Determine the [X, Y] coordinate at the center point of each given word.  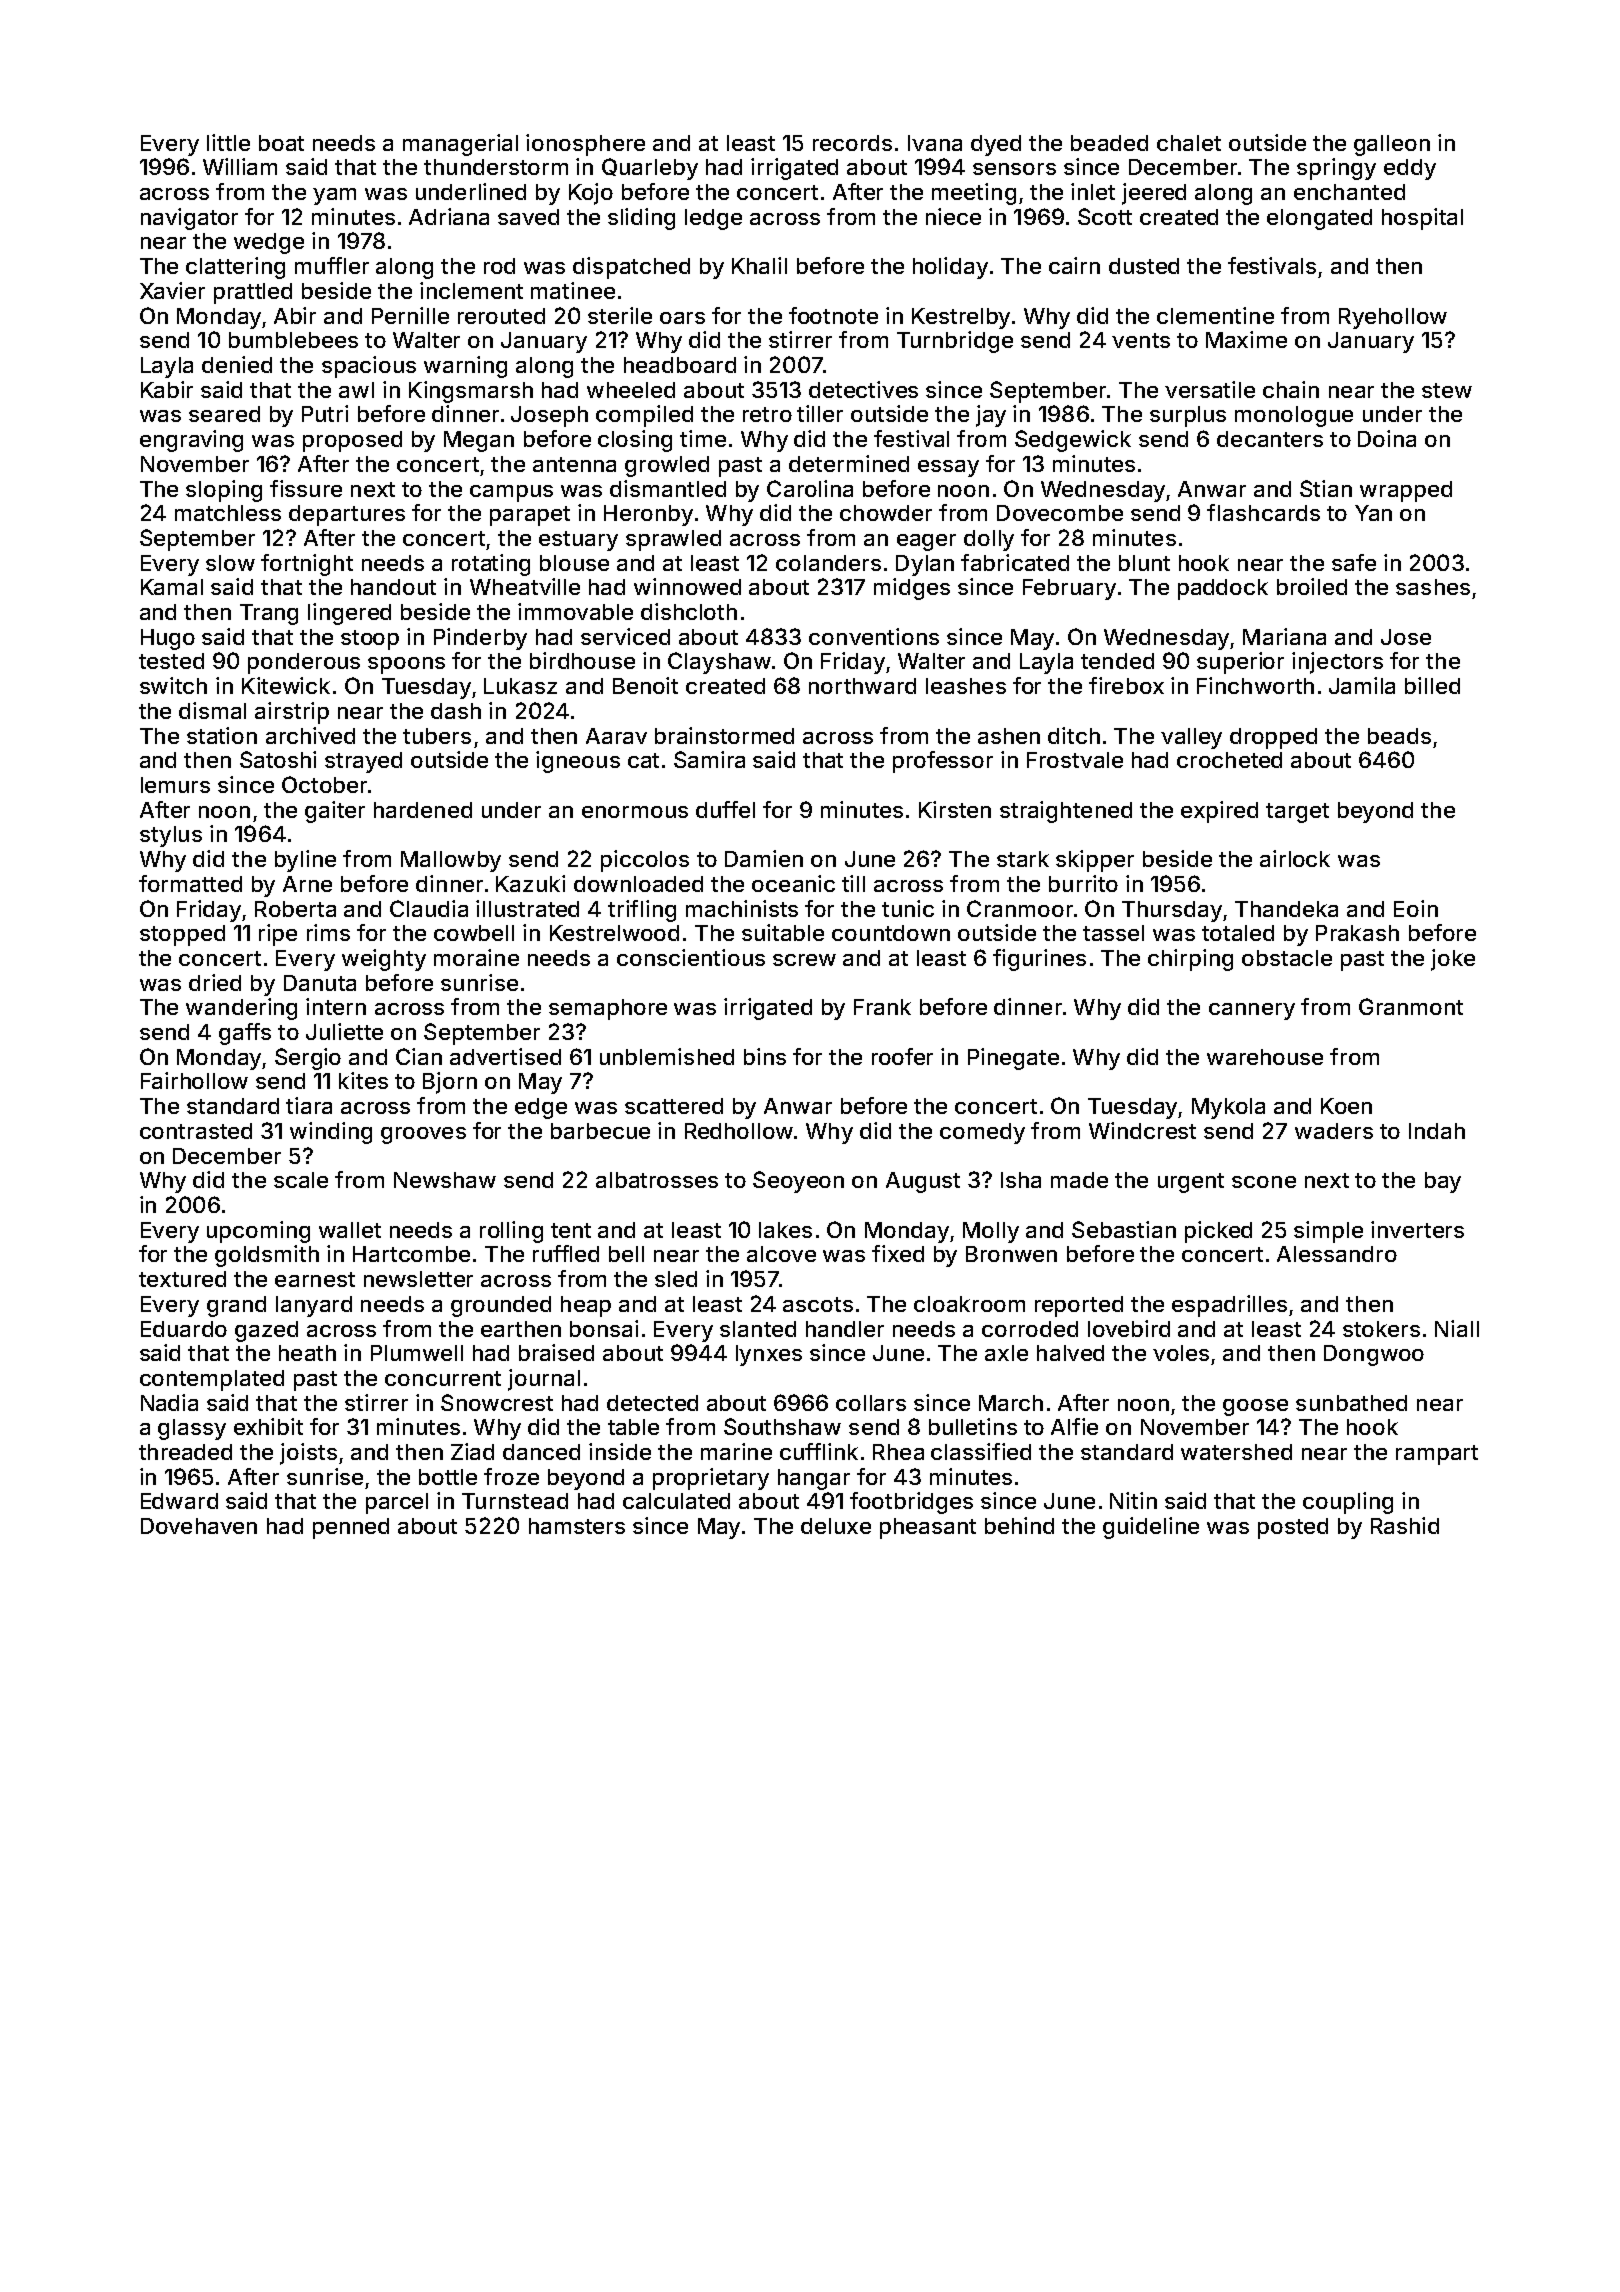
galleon [1392, 145]
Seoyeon [798, 1182]
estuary [578, 541]
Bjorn [450, 1083]
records [852, 143]
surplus [1188, 416]
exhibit [268, 1426]
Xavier [172, 290]
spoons [406, 665]
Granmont [1411, 1006]
